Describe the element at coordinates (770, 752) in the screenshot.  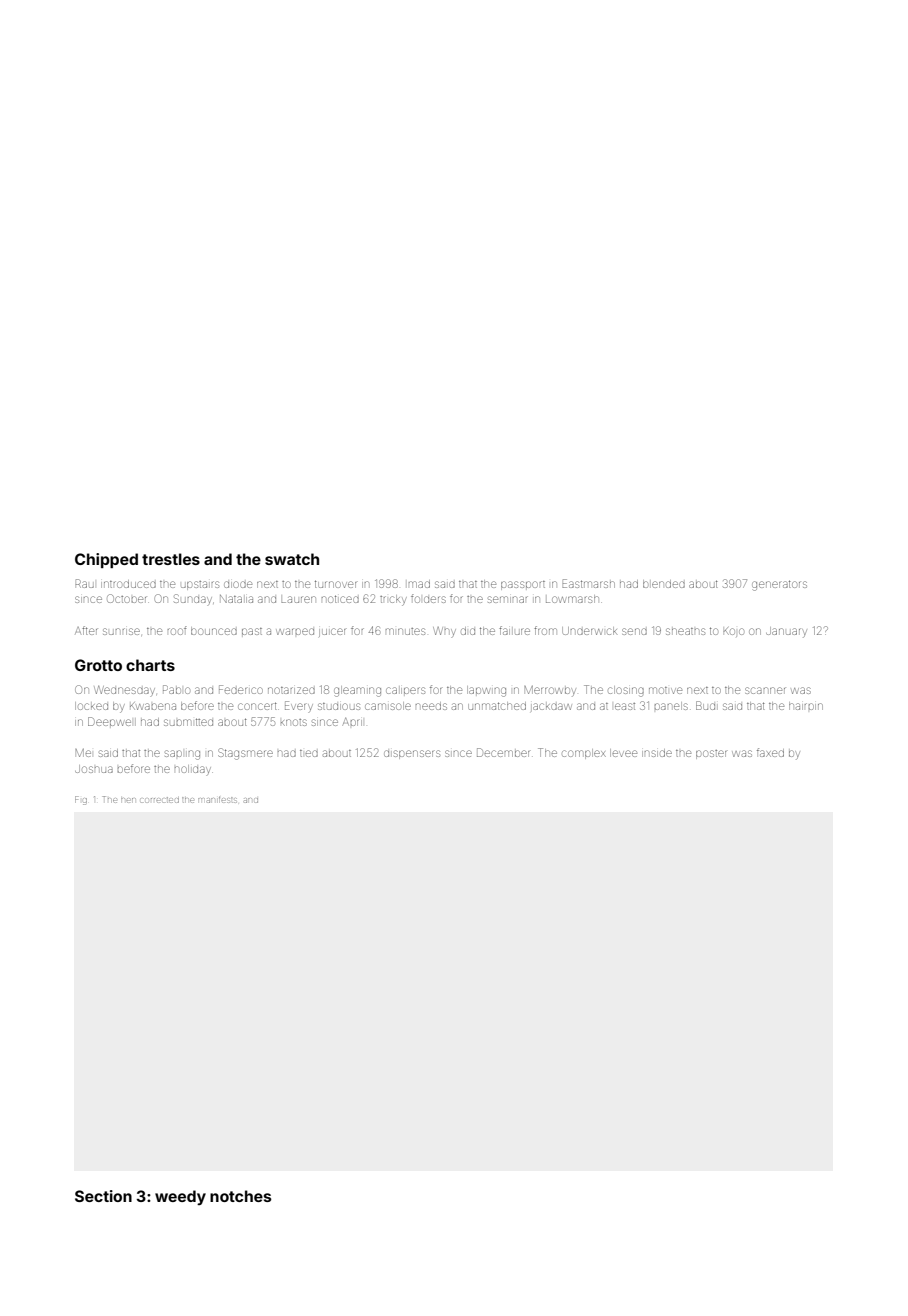
I see `faxed` at that location.
